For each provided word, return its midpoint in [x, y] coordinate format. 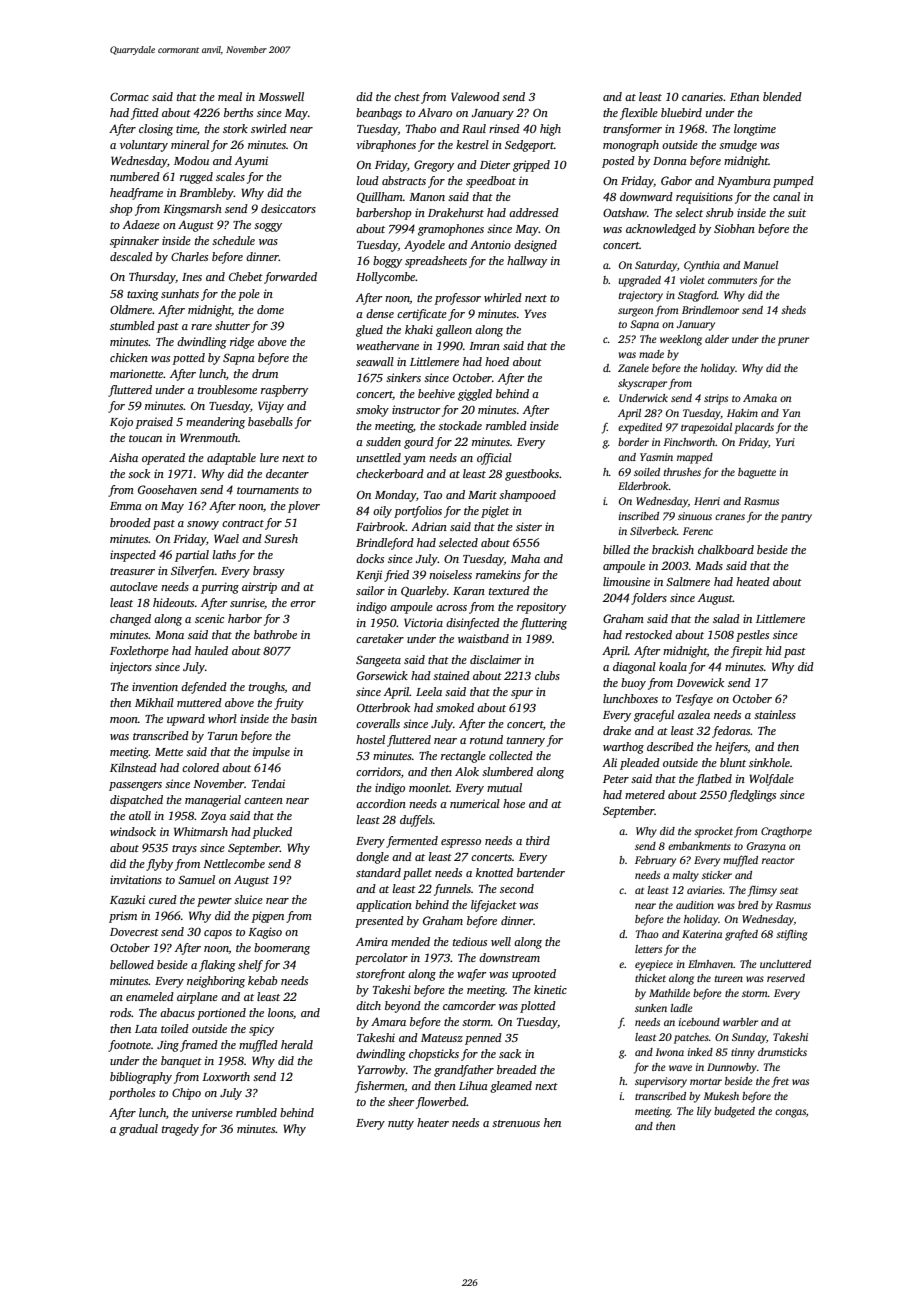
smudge [738, 146]
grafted [741, 935]
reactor [778, 860]
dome [270, 309]
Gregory [434, 166]
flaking [217, 966]
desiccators [288, 208]
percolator [381, 959]
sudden [383, 441]
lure [269, 457]
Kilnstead [133, 767]
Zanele [633, 368]
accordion [381, 803]
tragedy [180, 1130]
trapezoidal [706, 428]
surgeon [635, 312]
